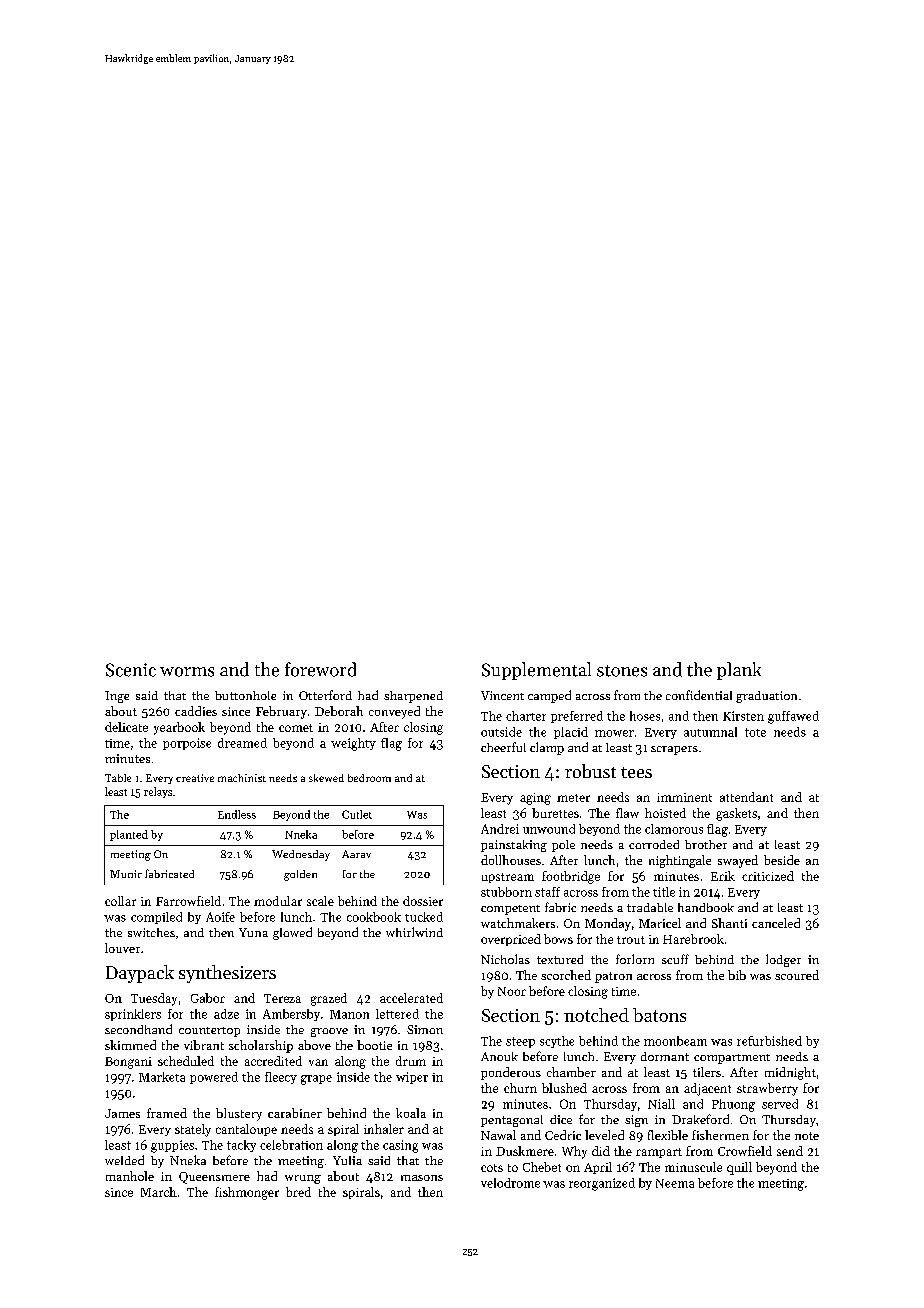  I want to click on Farrowfield, so click(188, 901).
